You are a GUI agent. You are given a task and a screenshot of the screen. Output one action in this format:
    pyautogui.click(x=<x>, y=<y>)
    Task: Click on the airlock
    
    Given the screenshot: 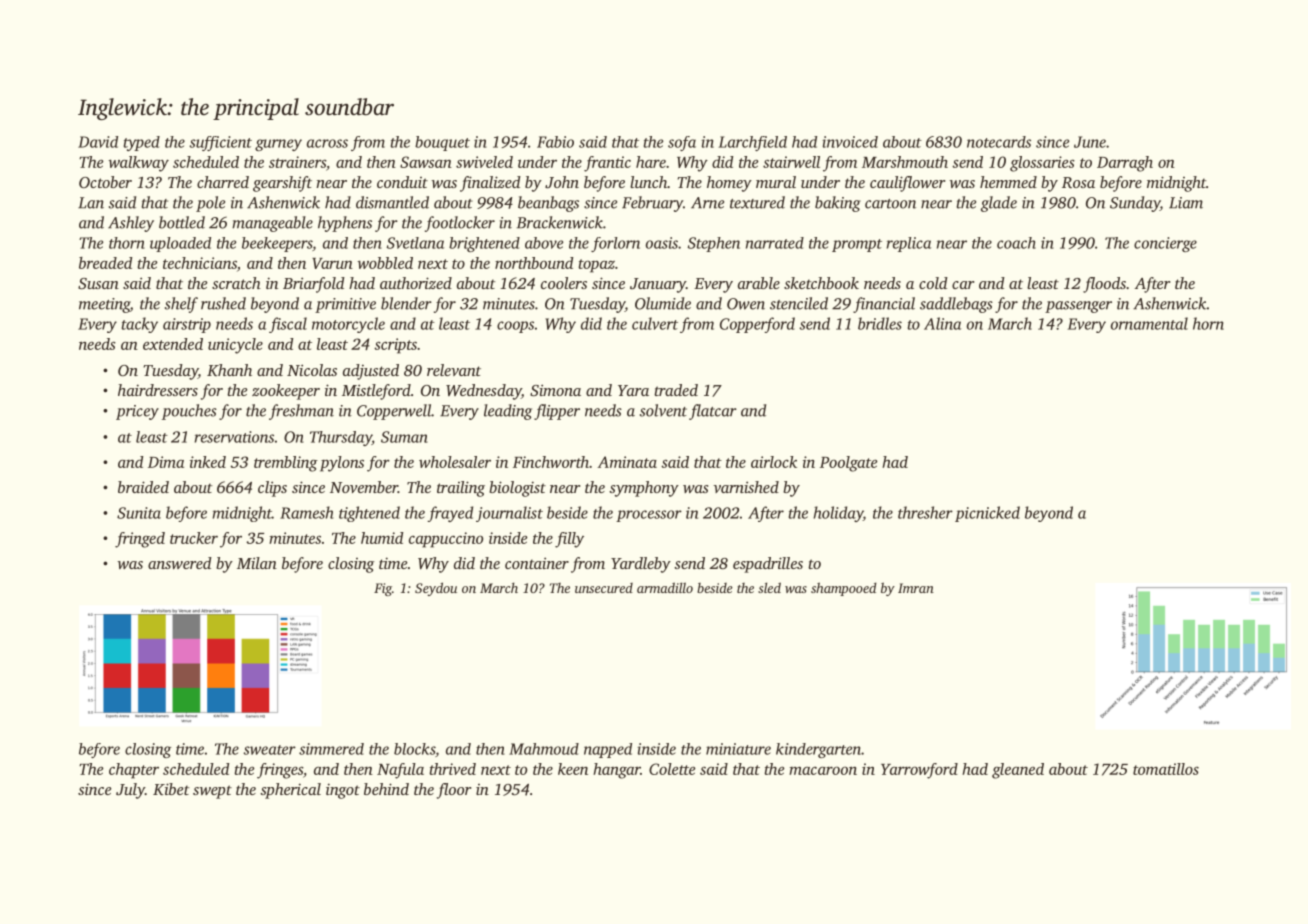 What is the action you would take?
    pyautogui.click(x=774, y=462)
